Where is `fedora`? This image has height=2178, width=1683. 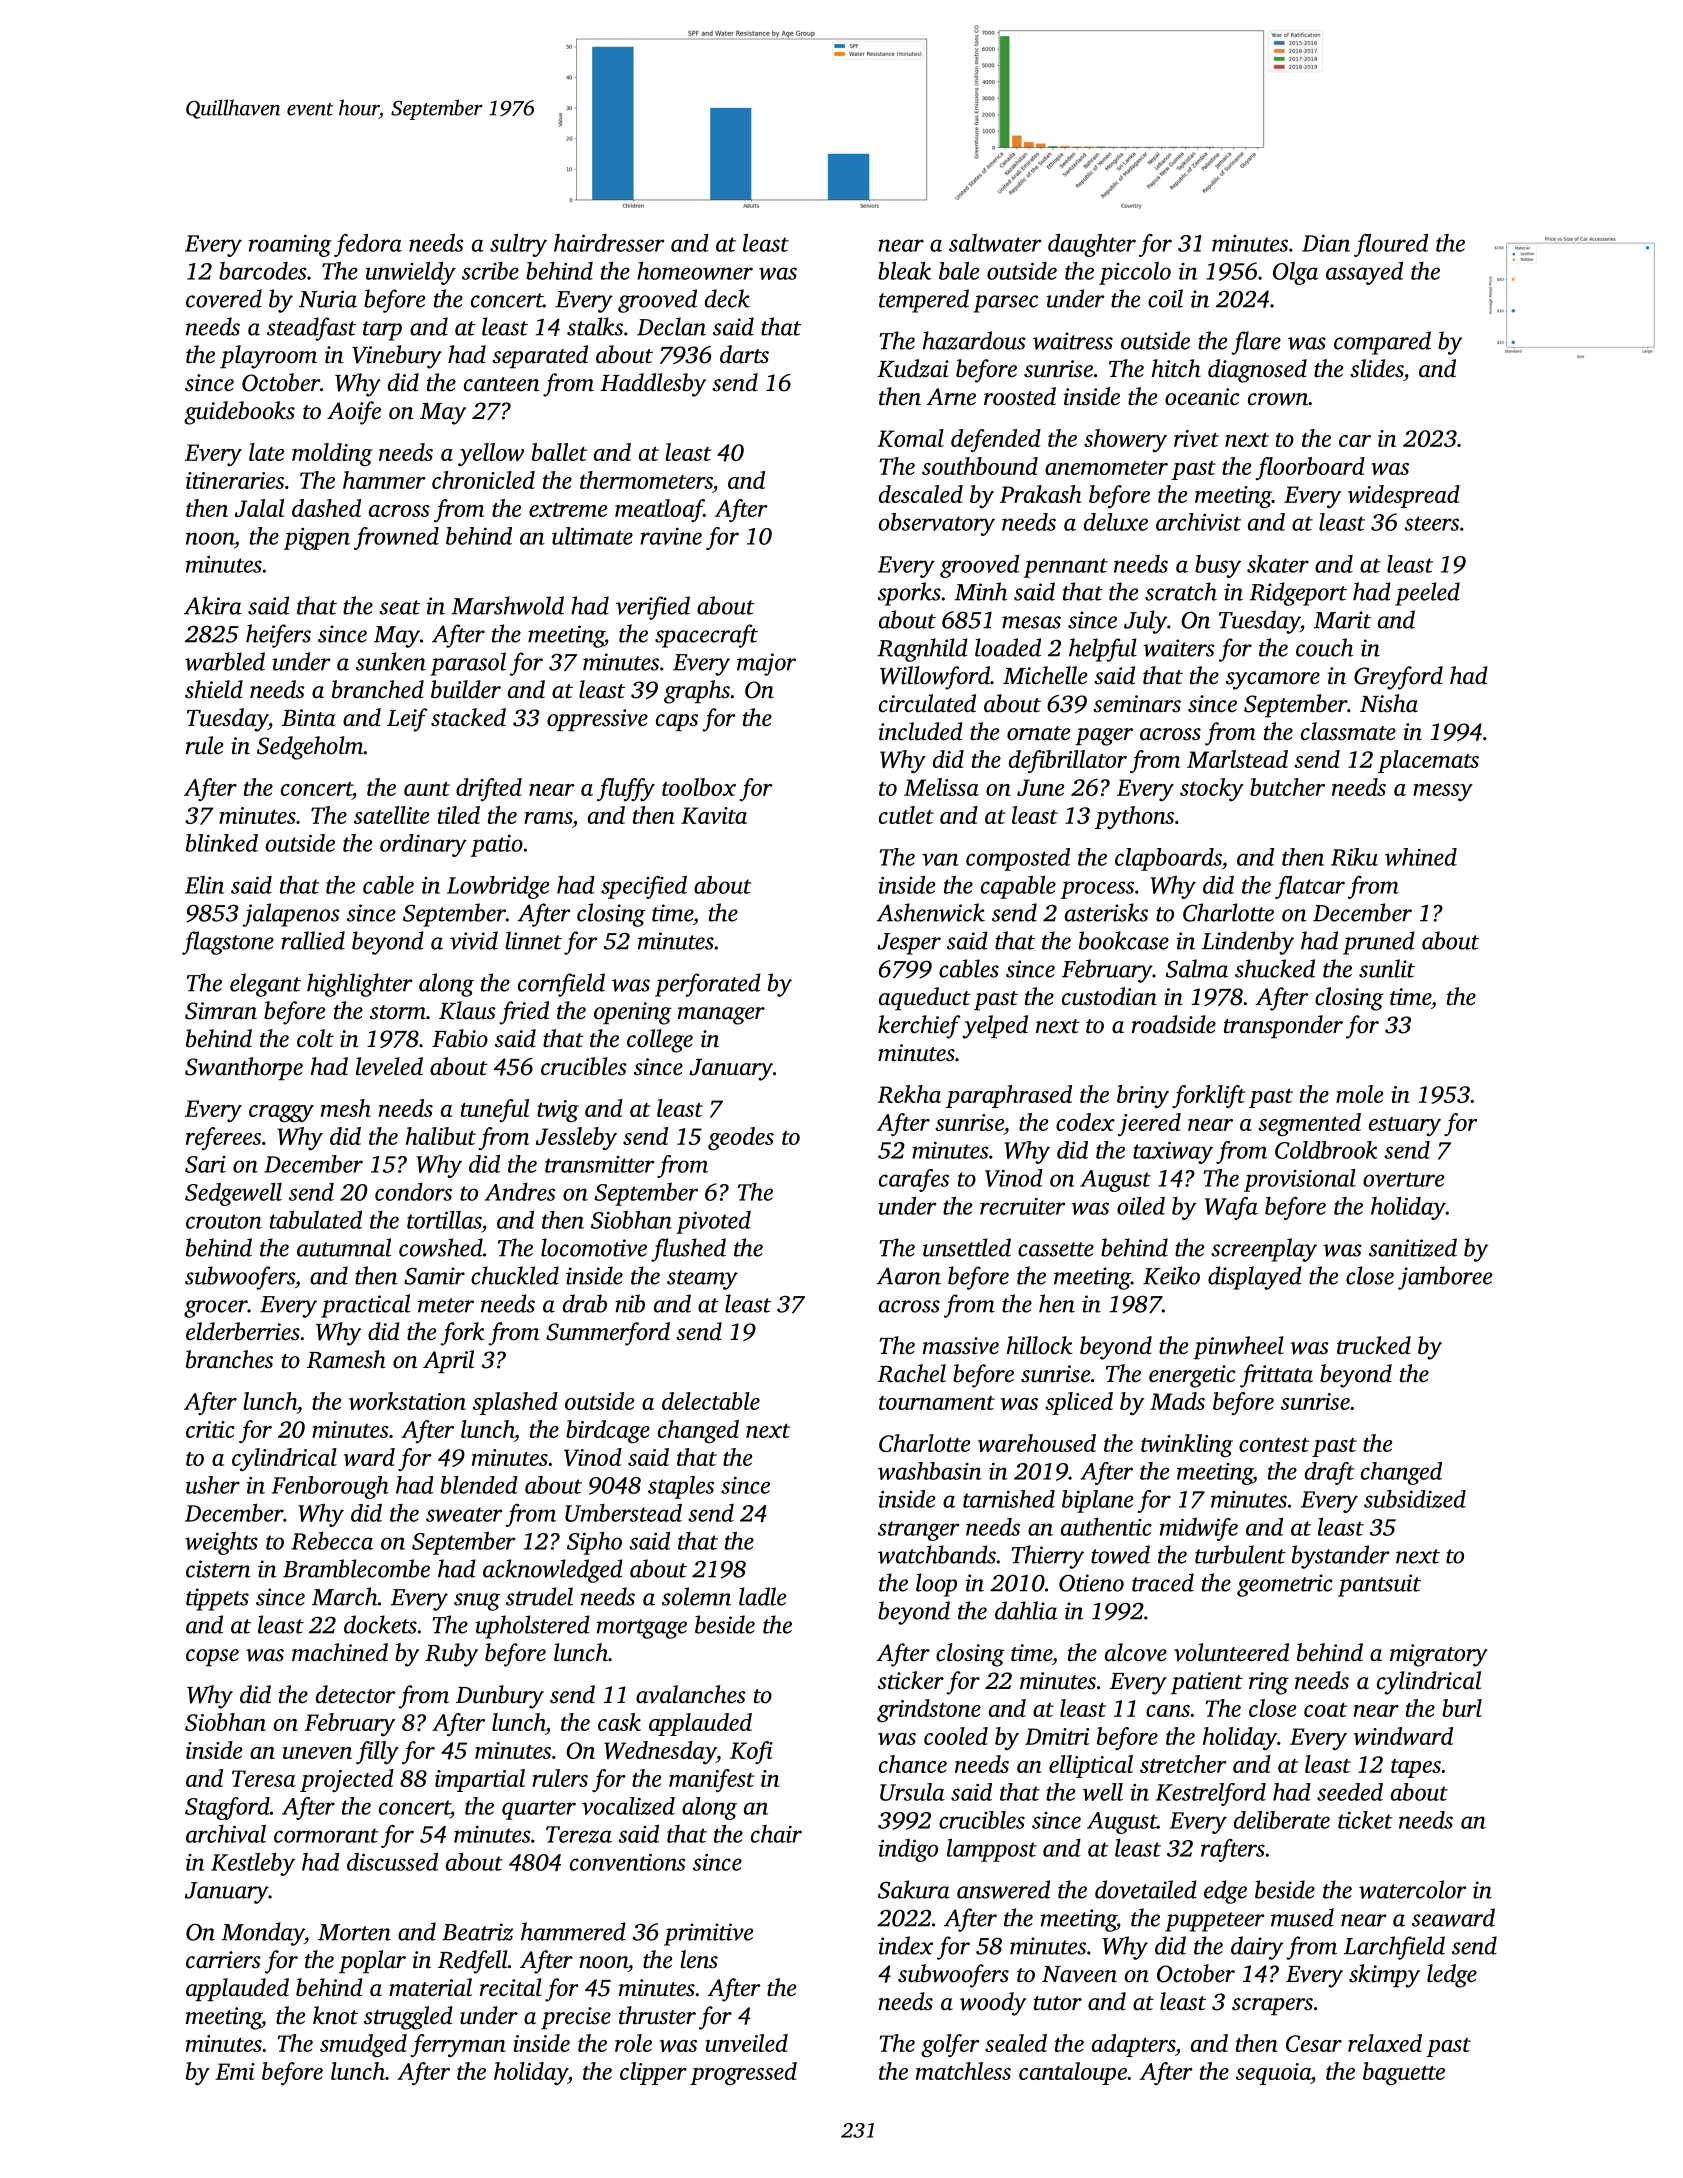 fedora is located at coordinates (368, 245).
